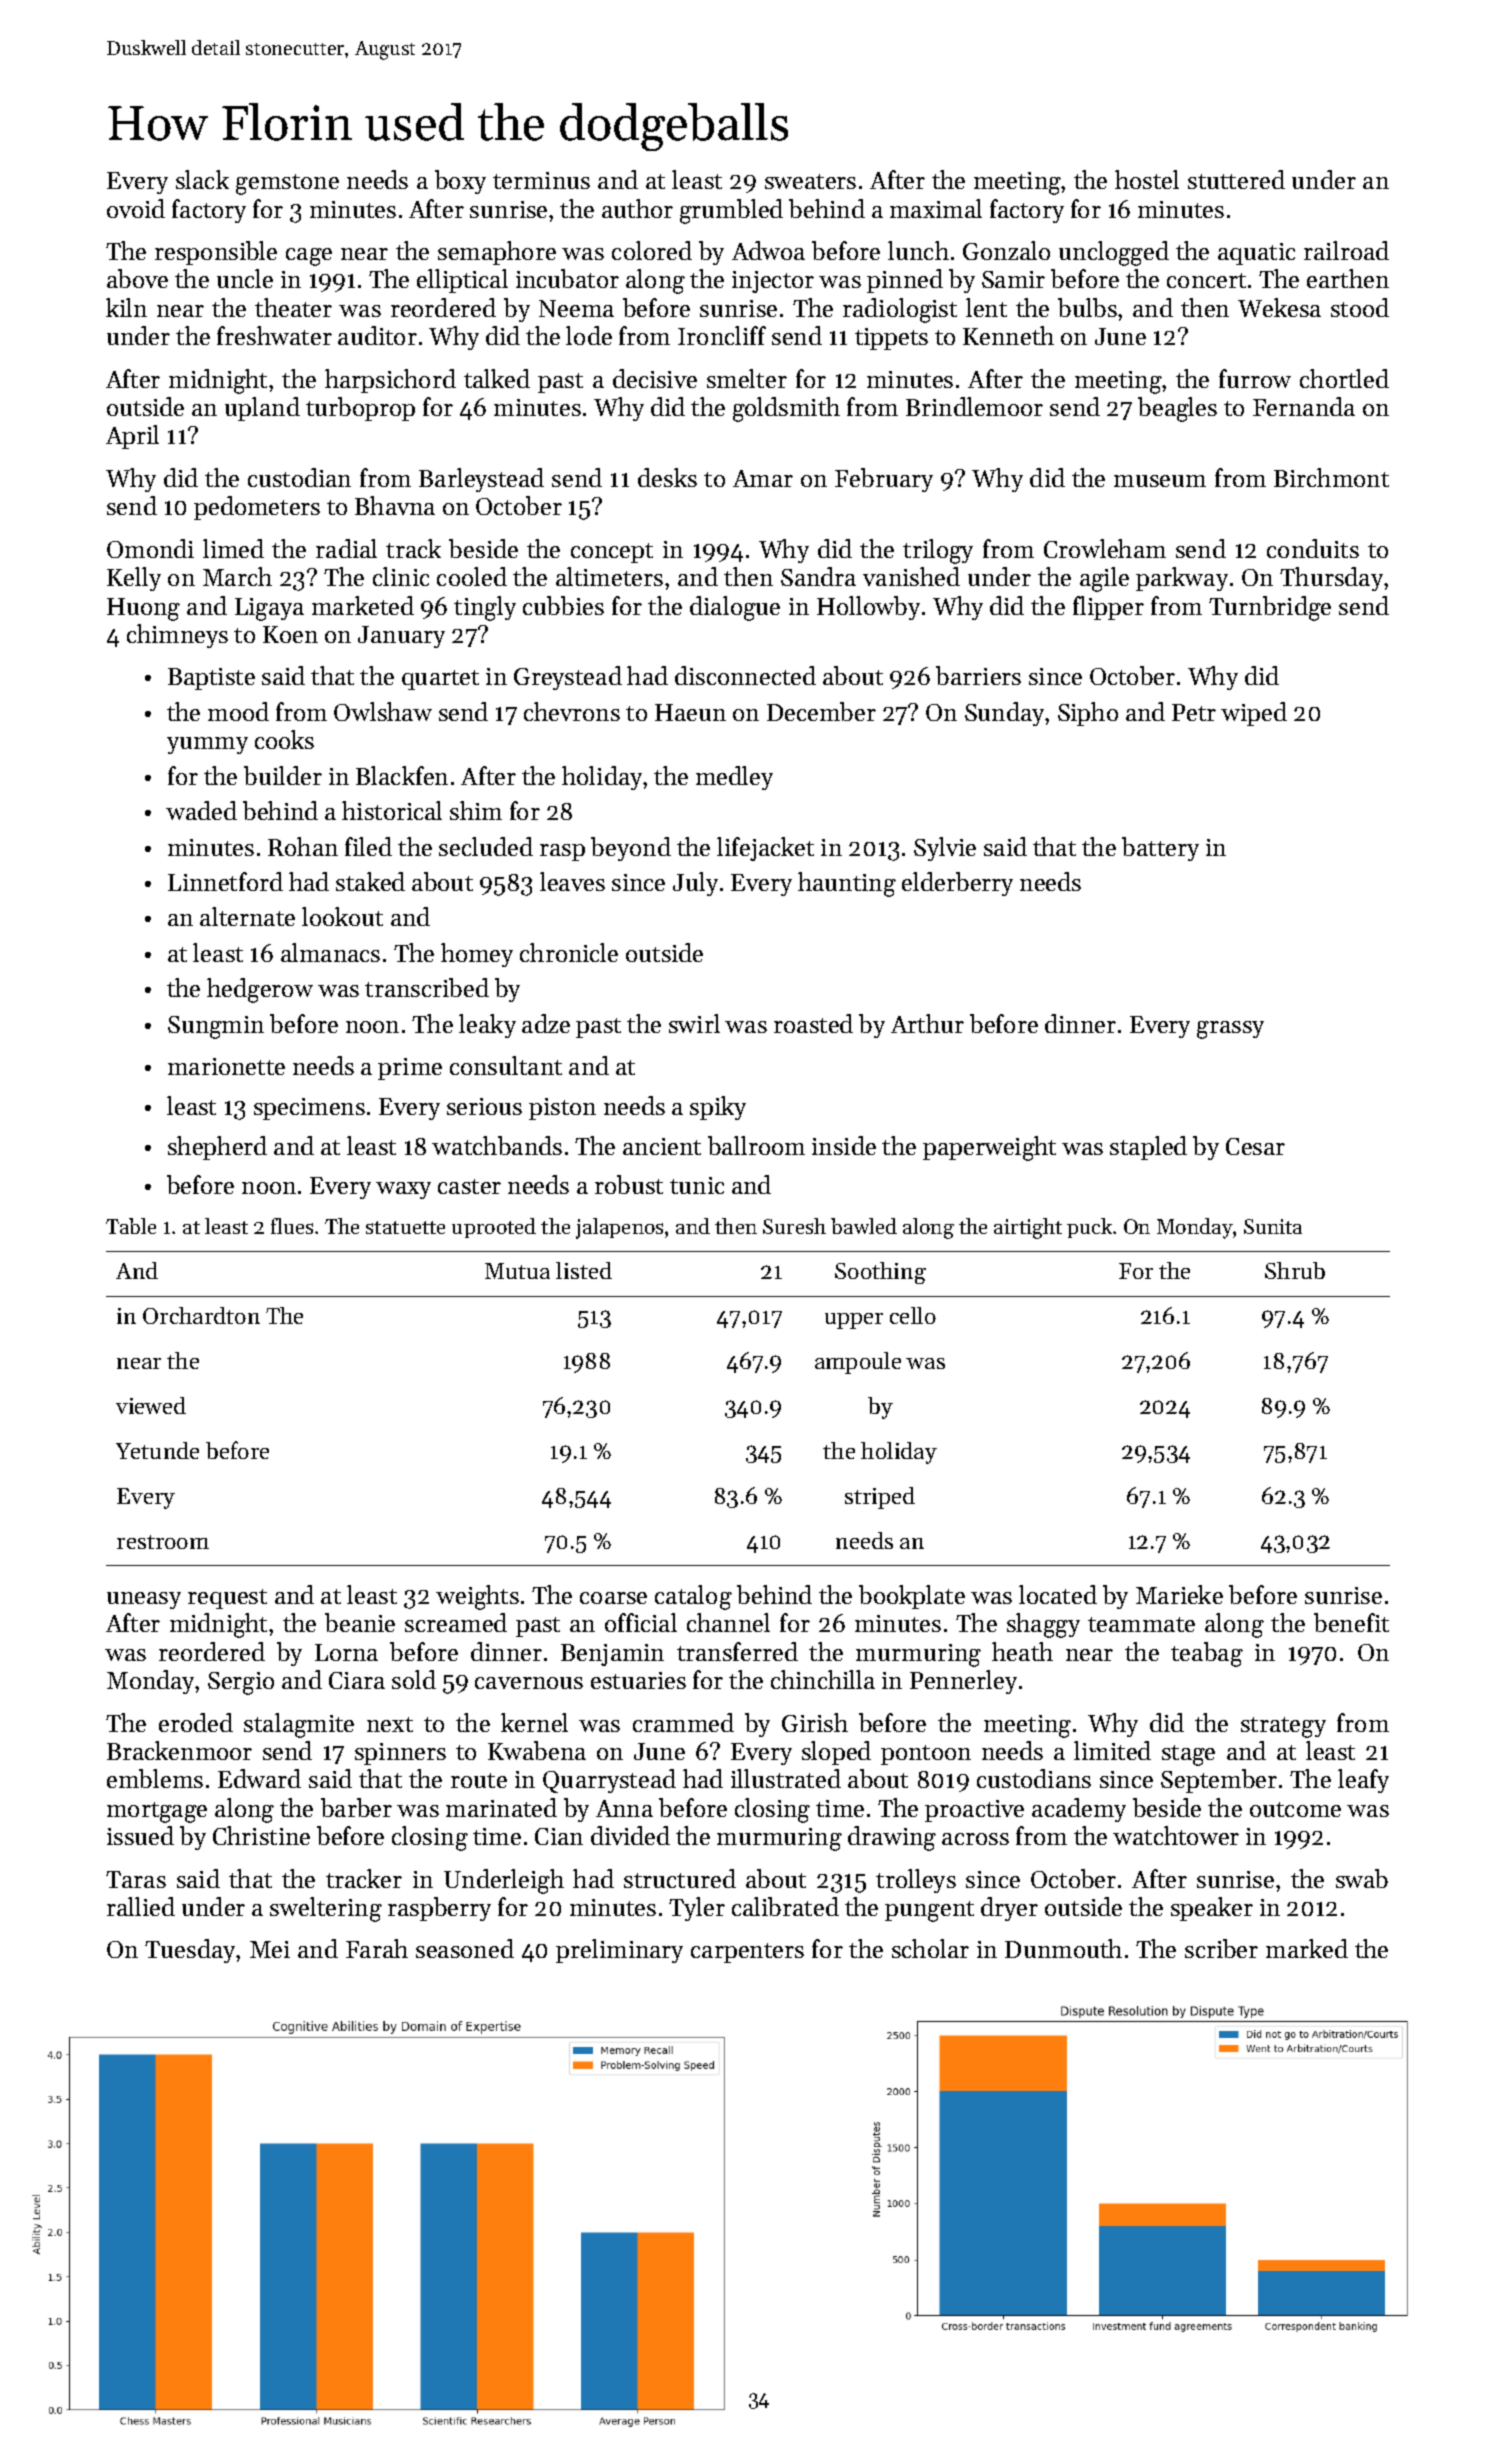  What do you see at coordinates (1313, 548) in the screenshot?
I see `conduits` at bounding box center [1313, 548].
